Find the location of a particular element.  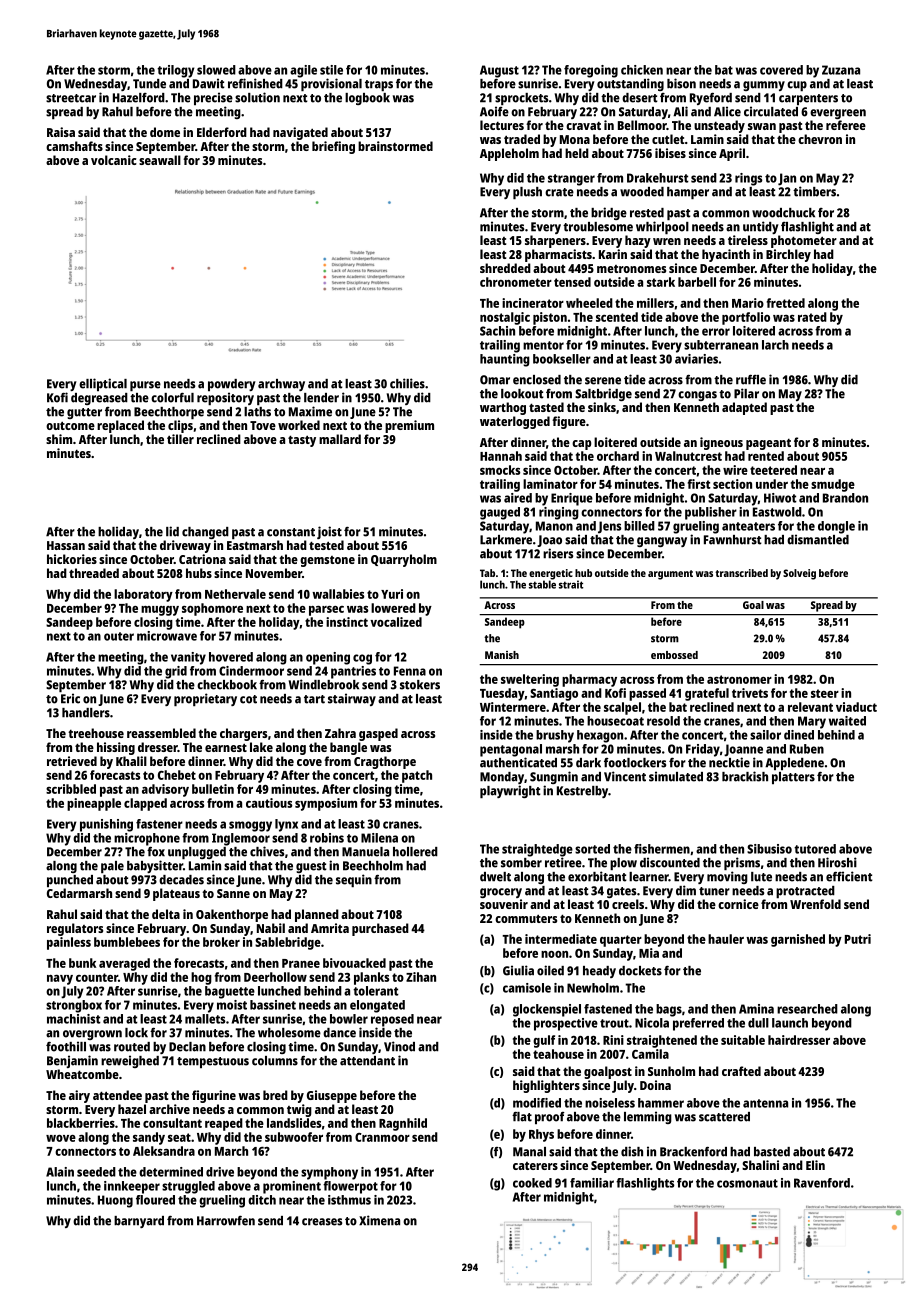

igneous is located at coordinates (721, 443).
